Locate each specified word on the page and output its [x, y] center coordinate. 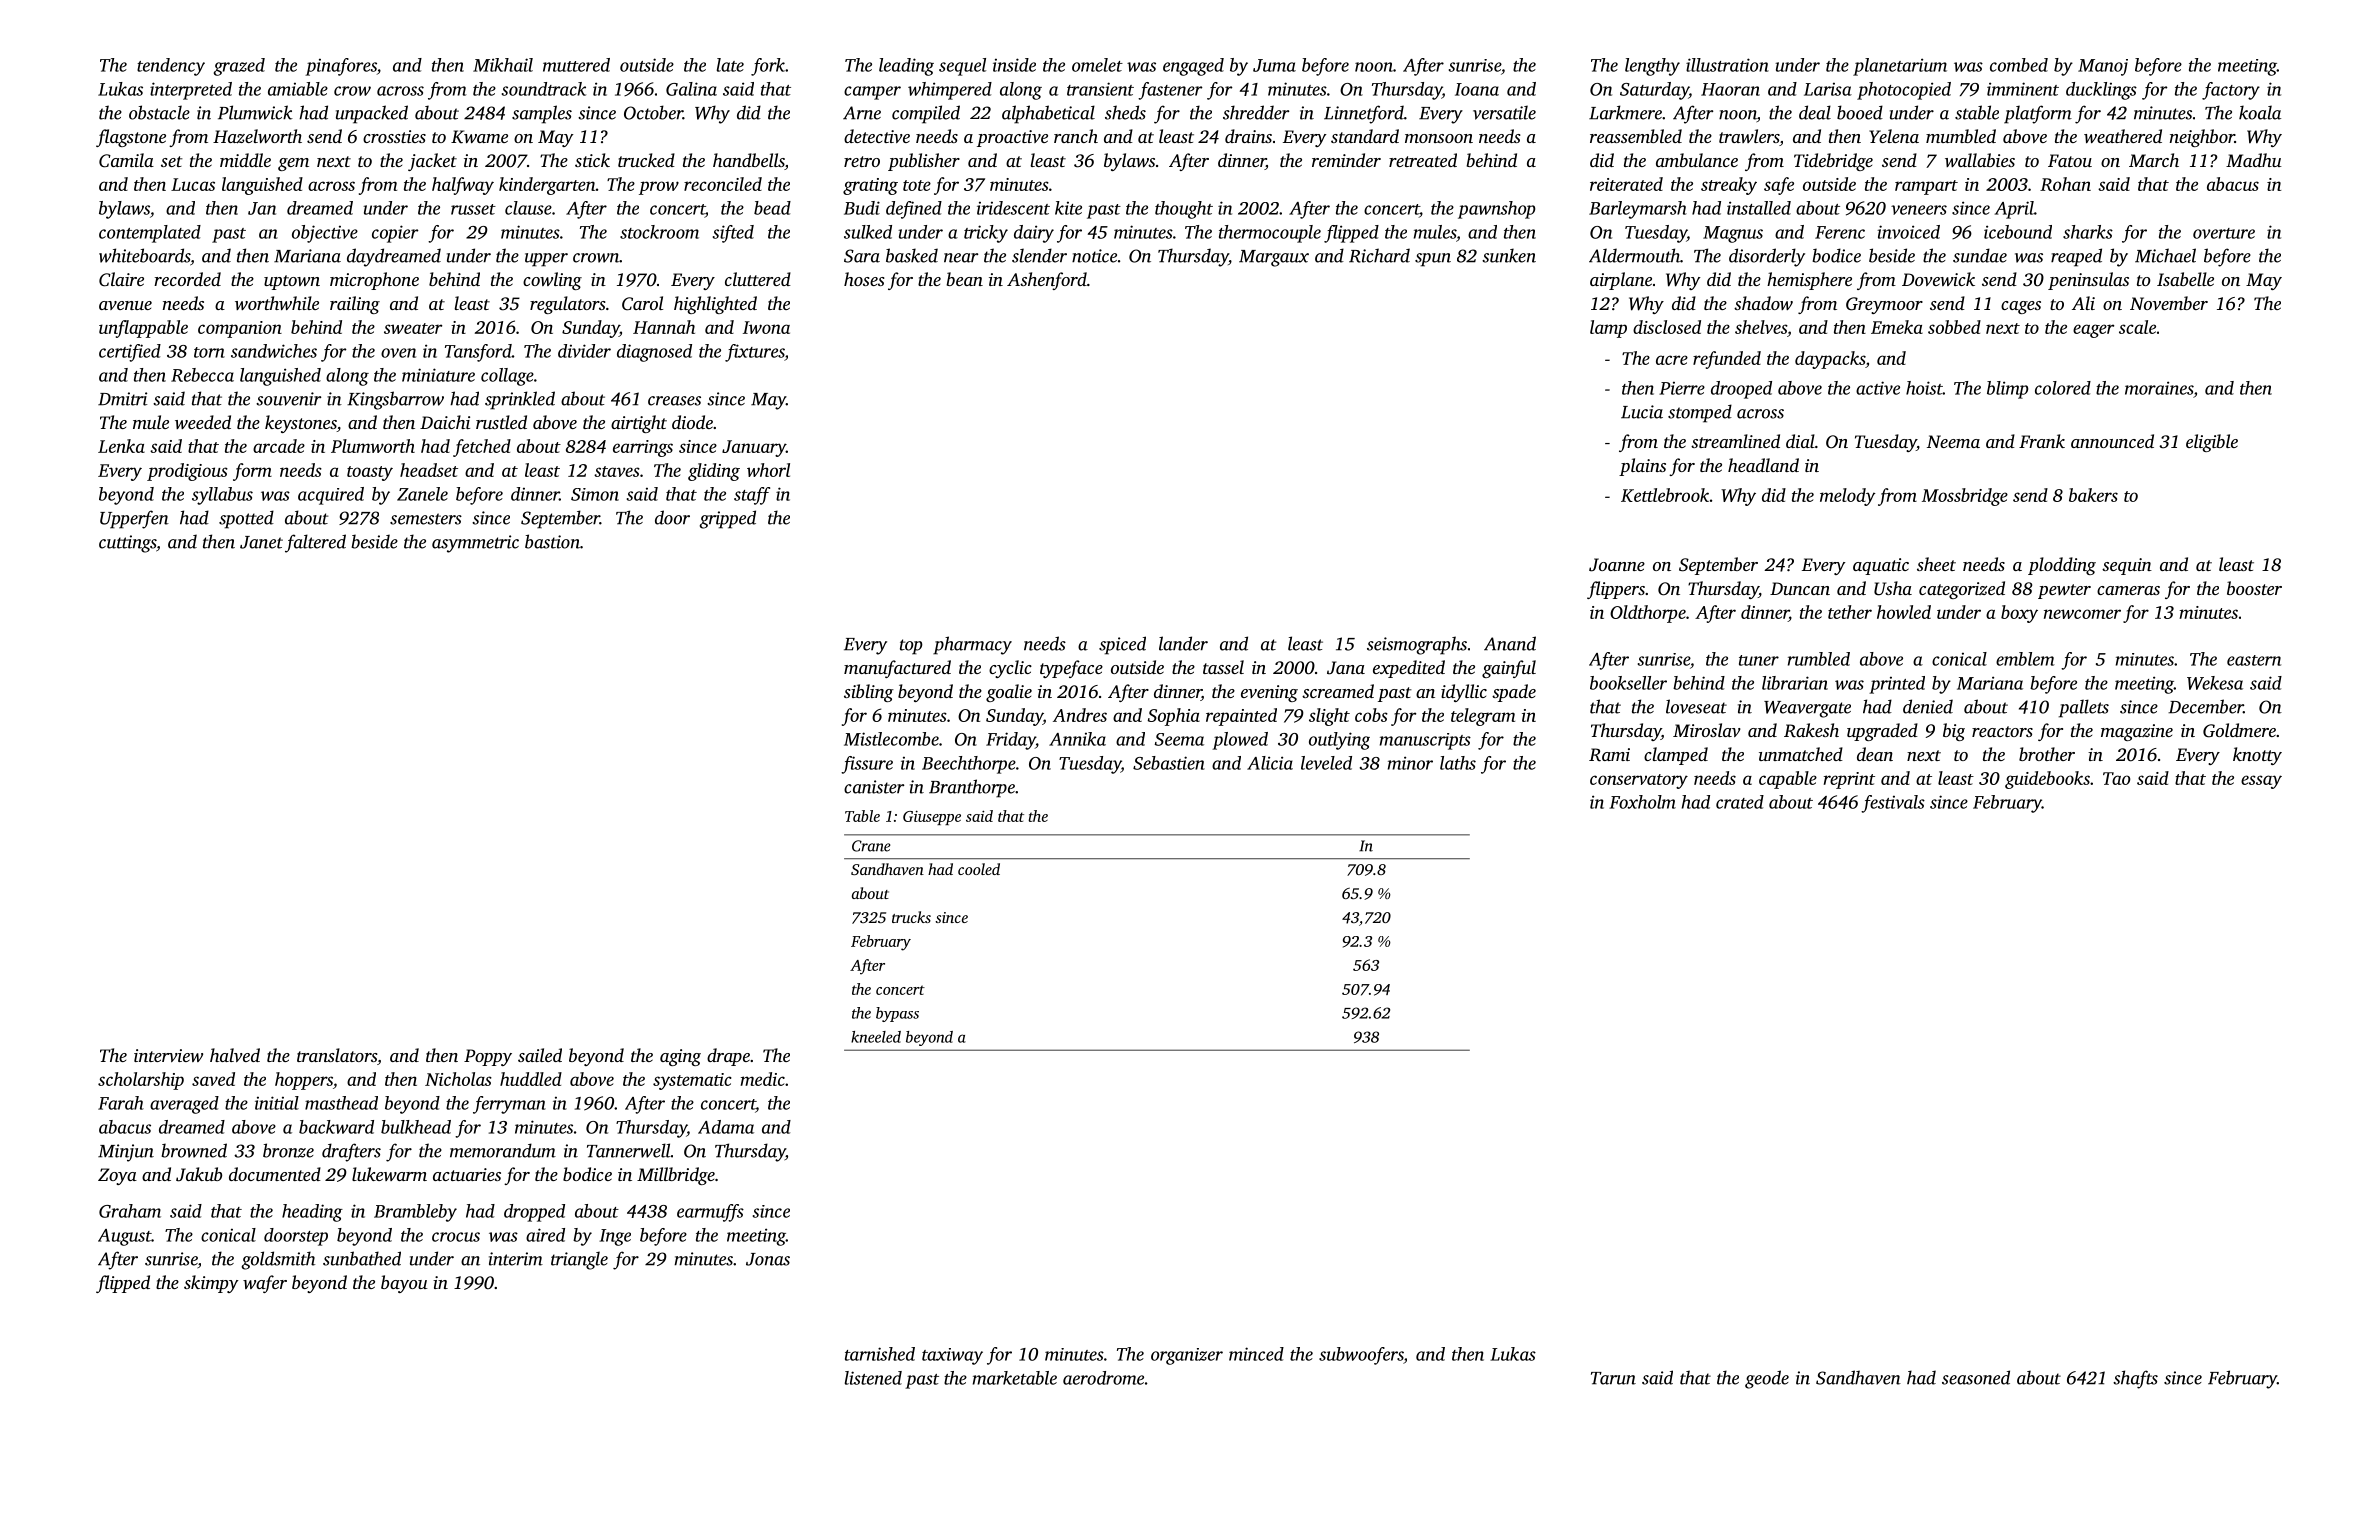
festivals [1893, 804]
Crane [871, 846]
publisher [924, 162]
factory [2231, 91]
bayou [404, 1284]
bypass [897, 1014]
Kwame [479, 137]
